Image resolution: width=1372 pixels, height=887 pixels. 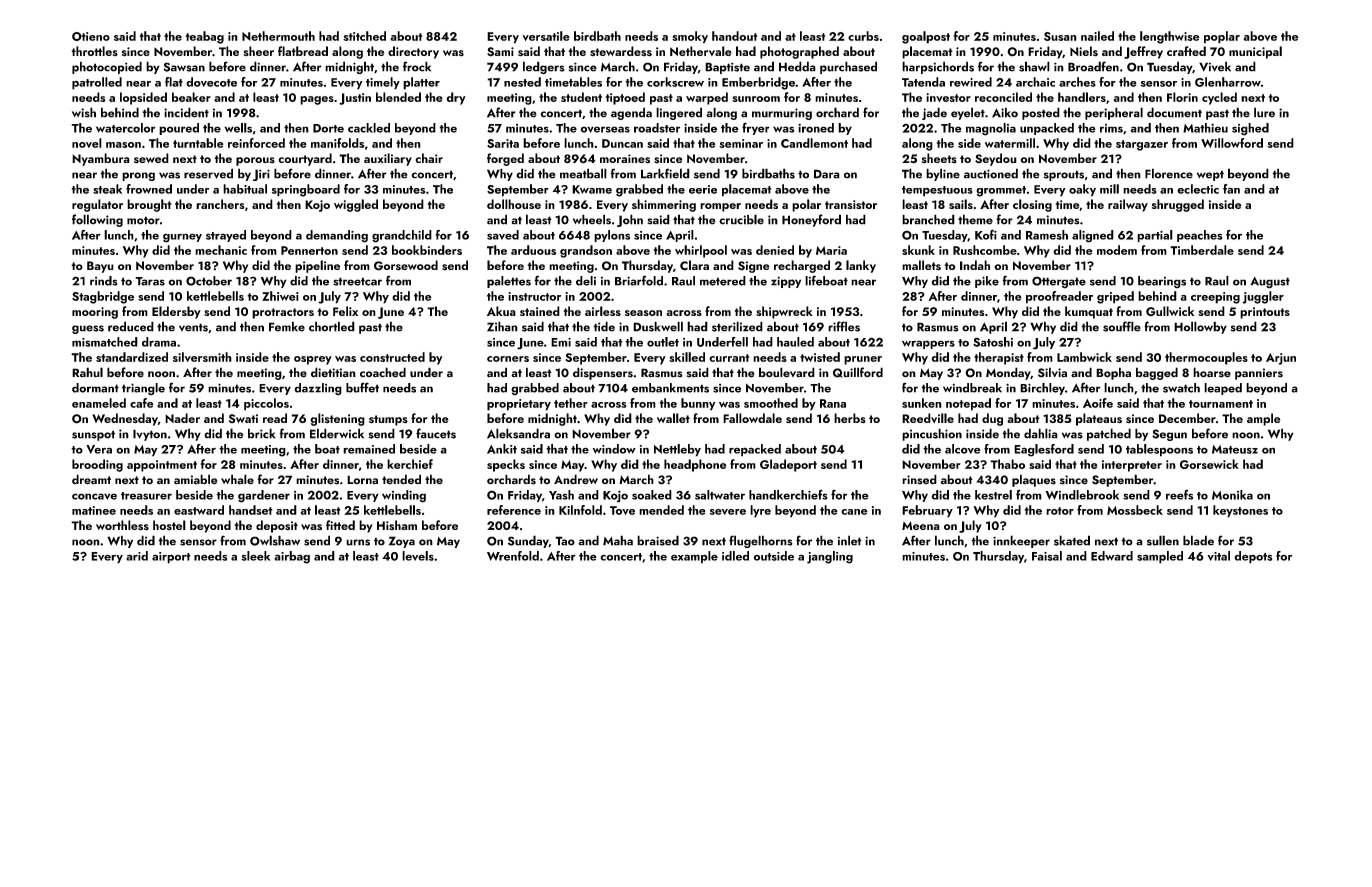 I want to click on Timberdale, so click(x=1202, y=250).
